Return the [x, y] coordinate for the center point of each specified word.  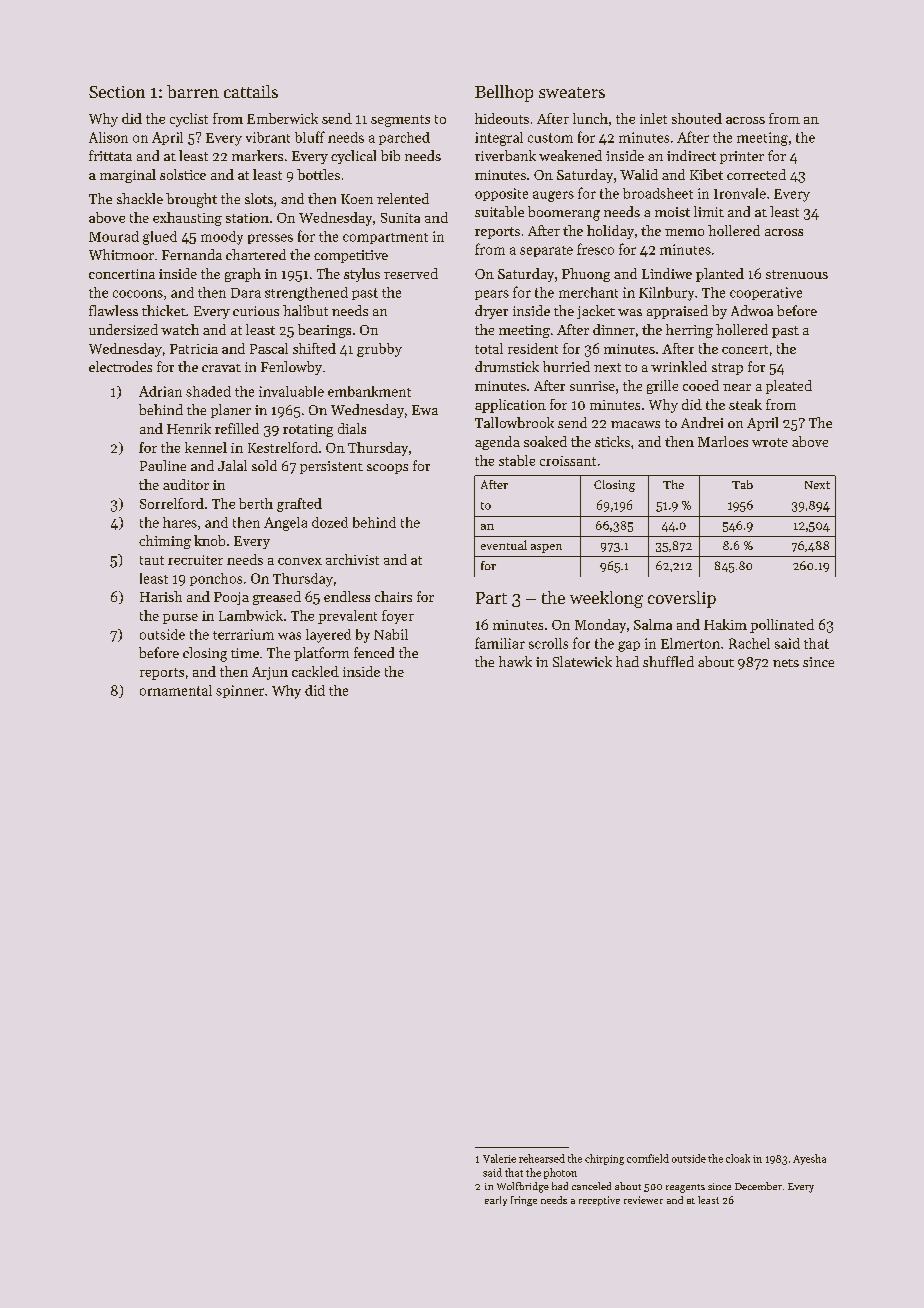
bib [390, 155]
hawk [515, 661]
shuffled [668, 661]
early [496, 1201]
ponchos [216, 579]
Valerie [499, 1158]
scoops [387, 469]
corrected [756, 174]
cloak [738, 1158]
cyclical [353, 157]
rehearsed [542, 1158]
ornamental [176, 690]
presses [270, 239]
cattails [251, 91]
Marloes [723, 441]
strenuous [797, 274]
